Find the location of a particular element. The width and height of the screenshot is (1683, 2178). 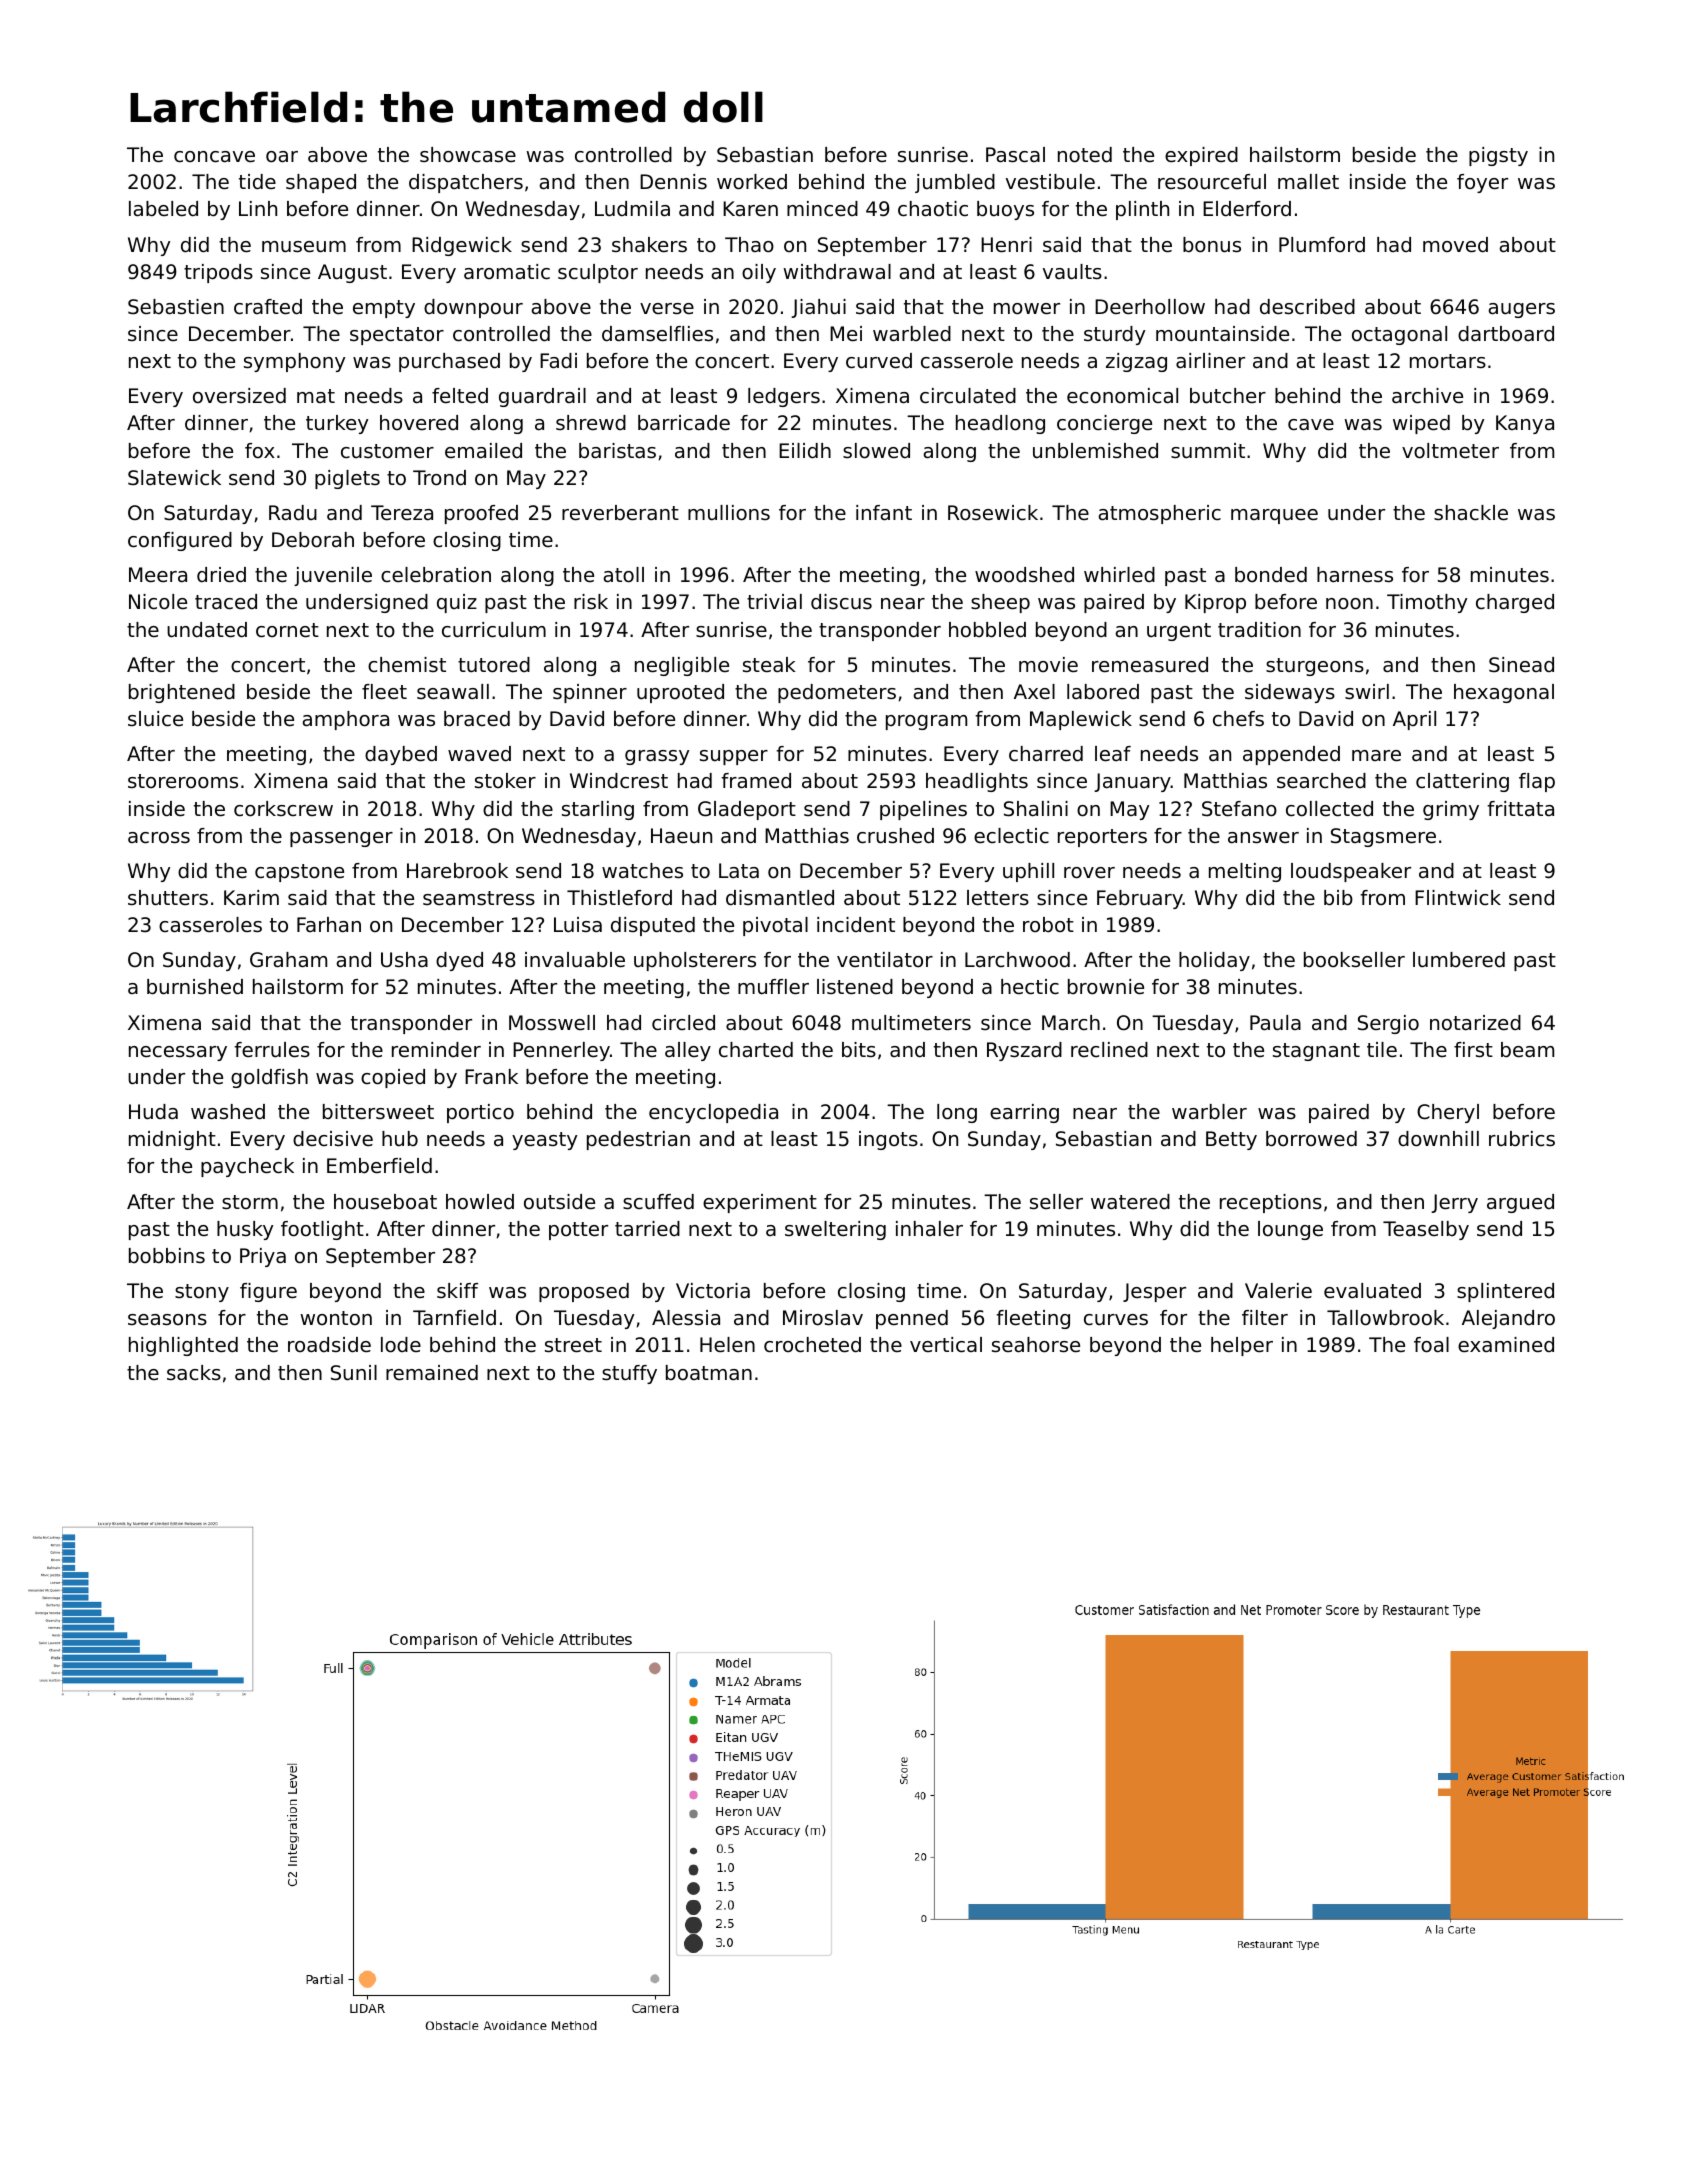

answer is located at coordinates (1263, 838).
